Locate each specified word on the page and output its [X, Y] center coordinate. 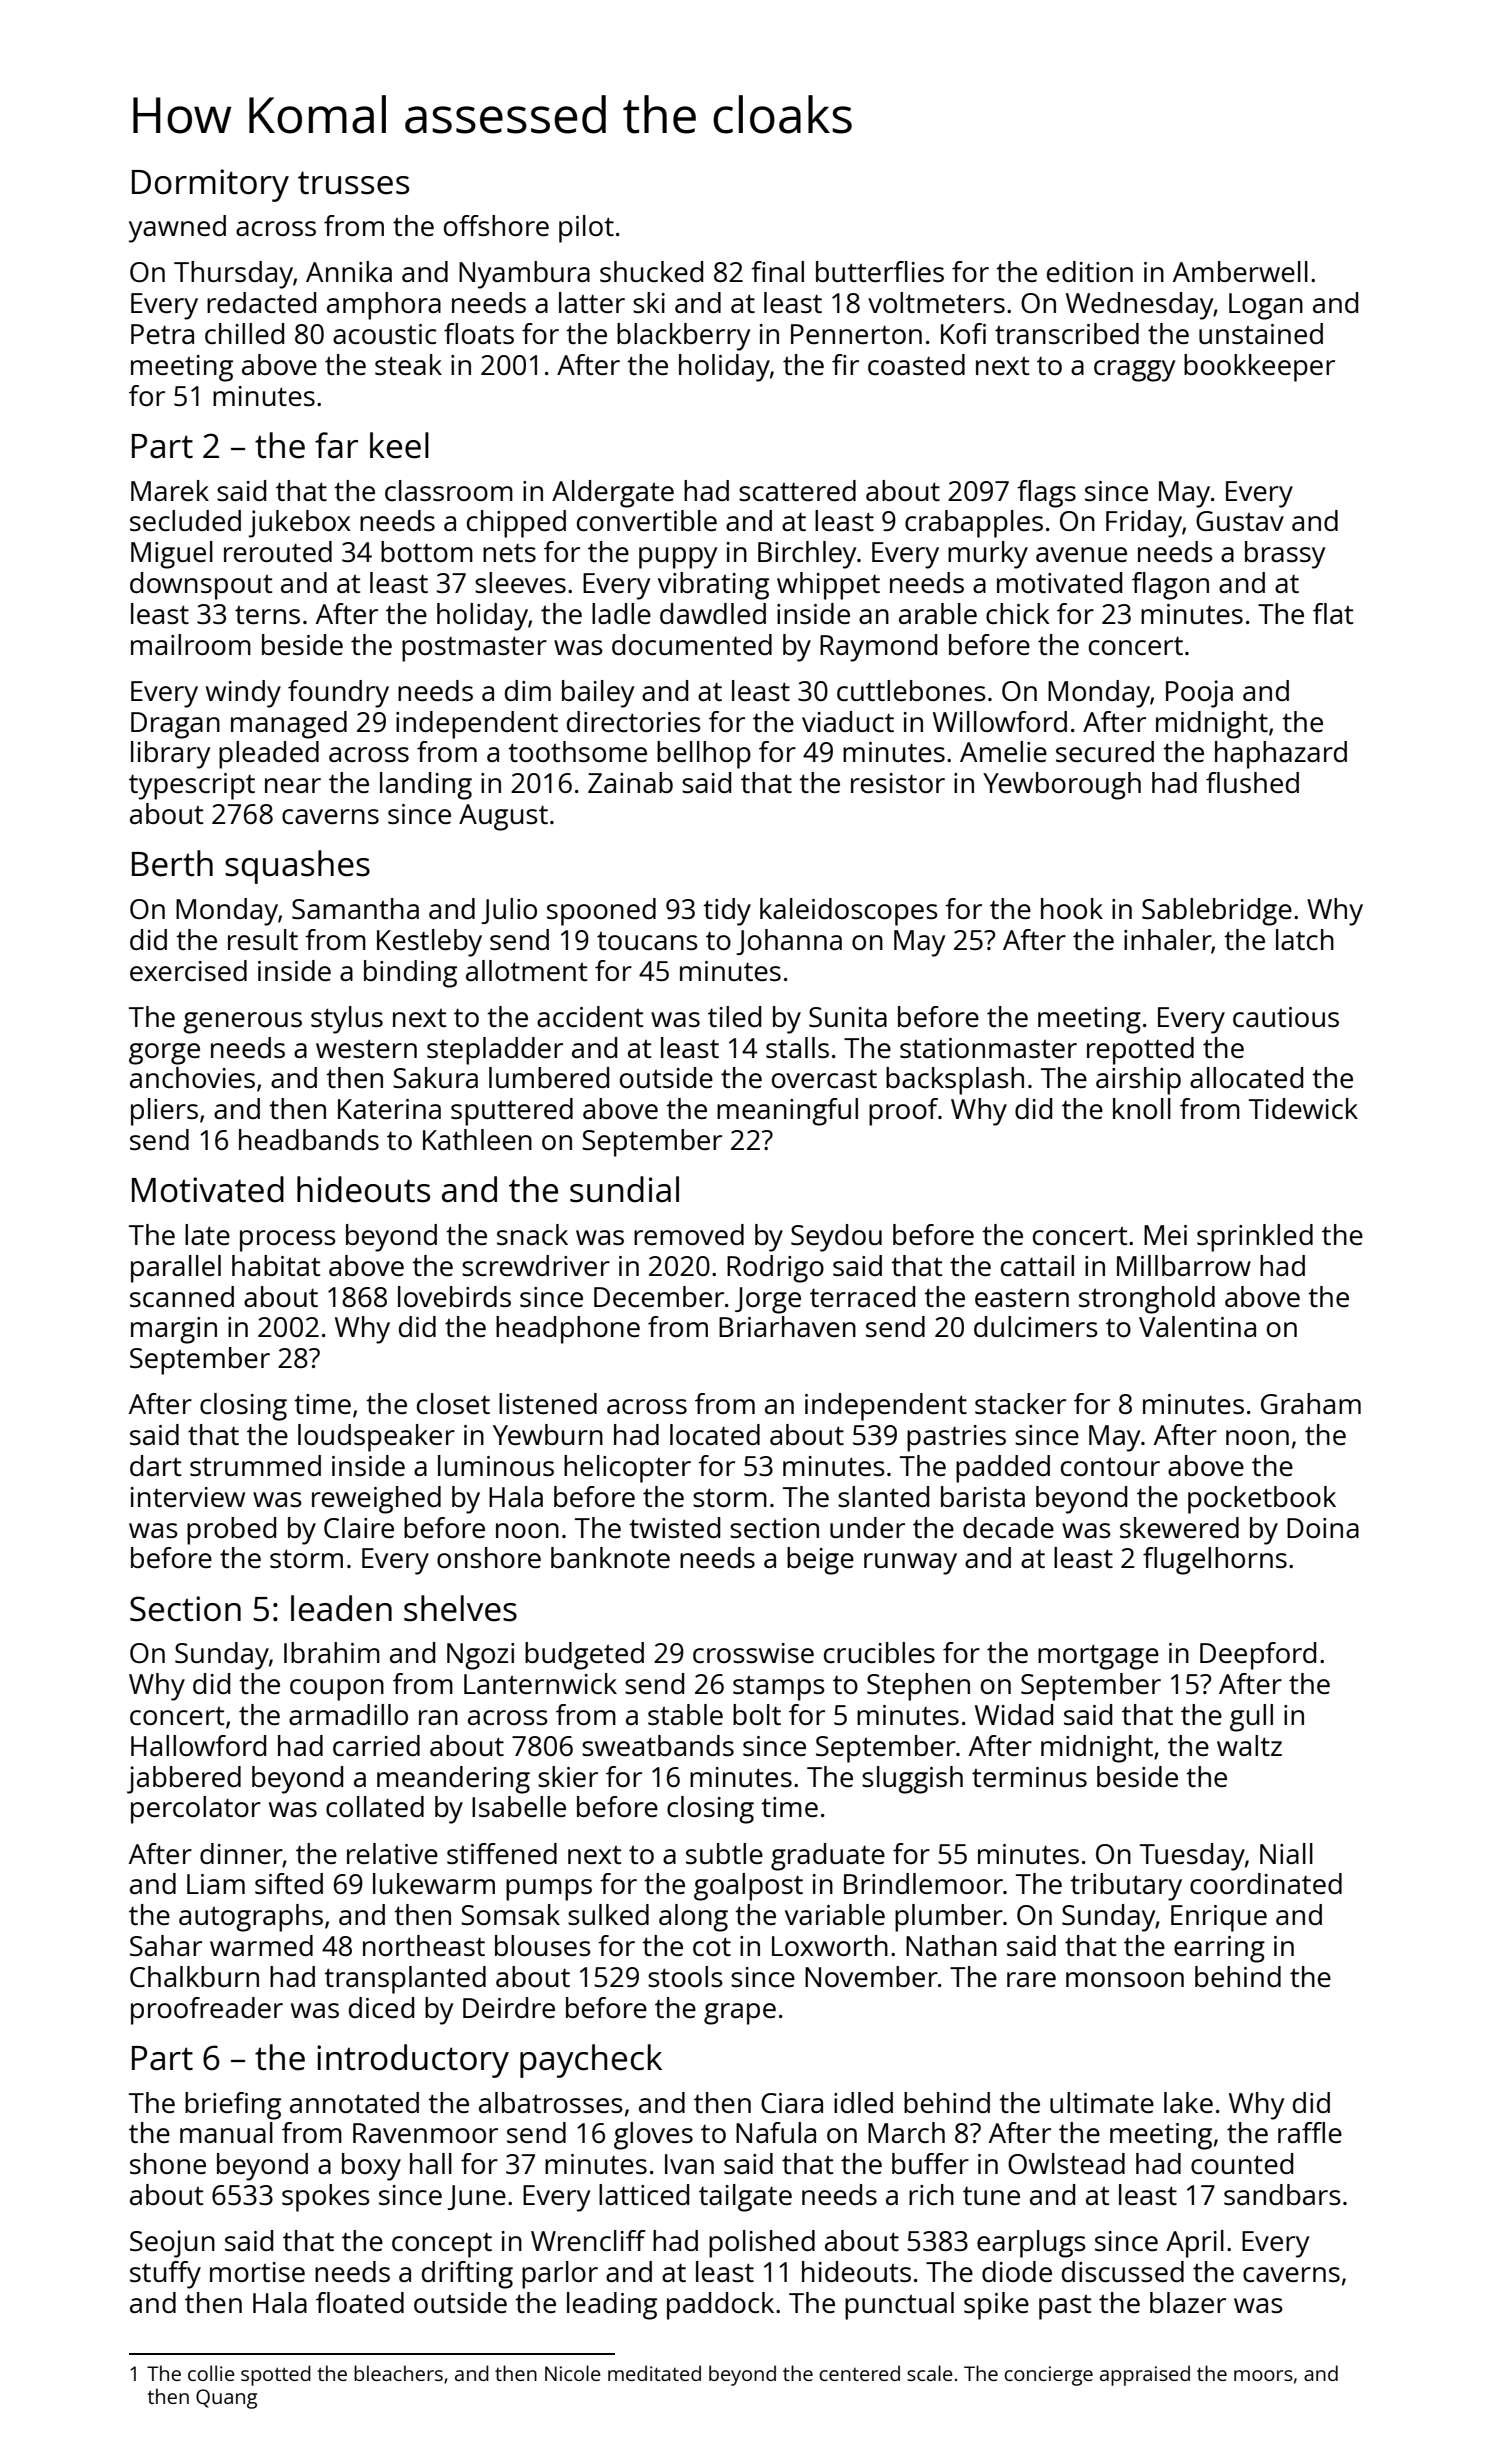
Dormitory [210, 185]
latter [592, 302]
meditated [654, 2373]
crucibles [879, 1652]
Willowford [1000, 721]
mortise [257, 2272]
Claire [359, 1527]
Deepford [1258, 1656]
